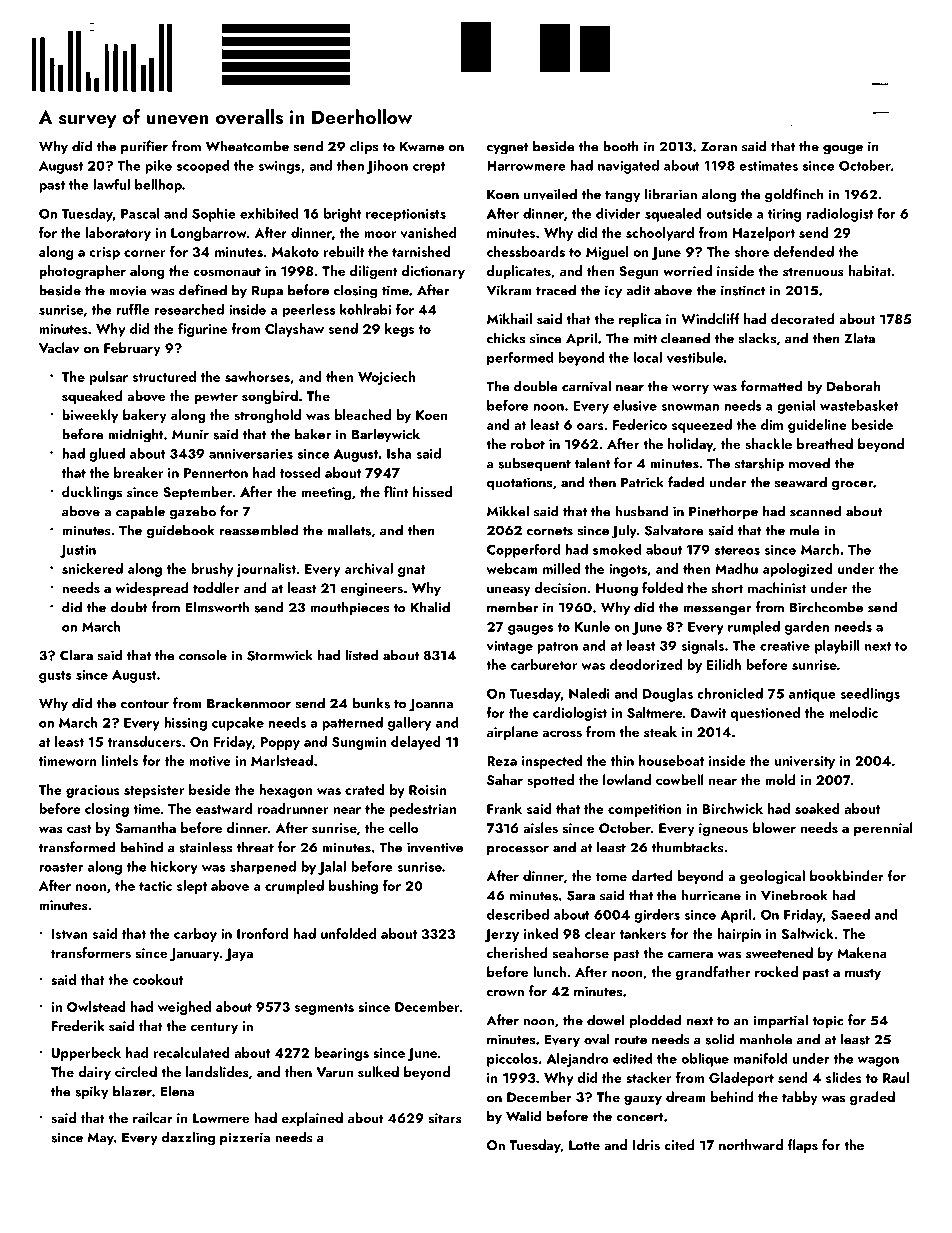  I want to click on Saeed, so click(850, 914).
